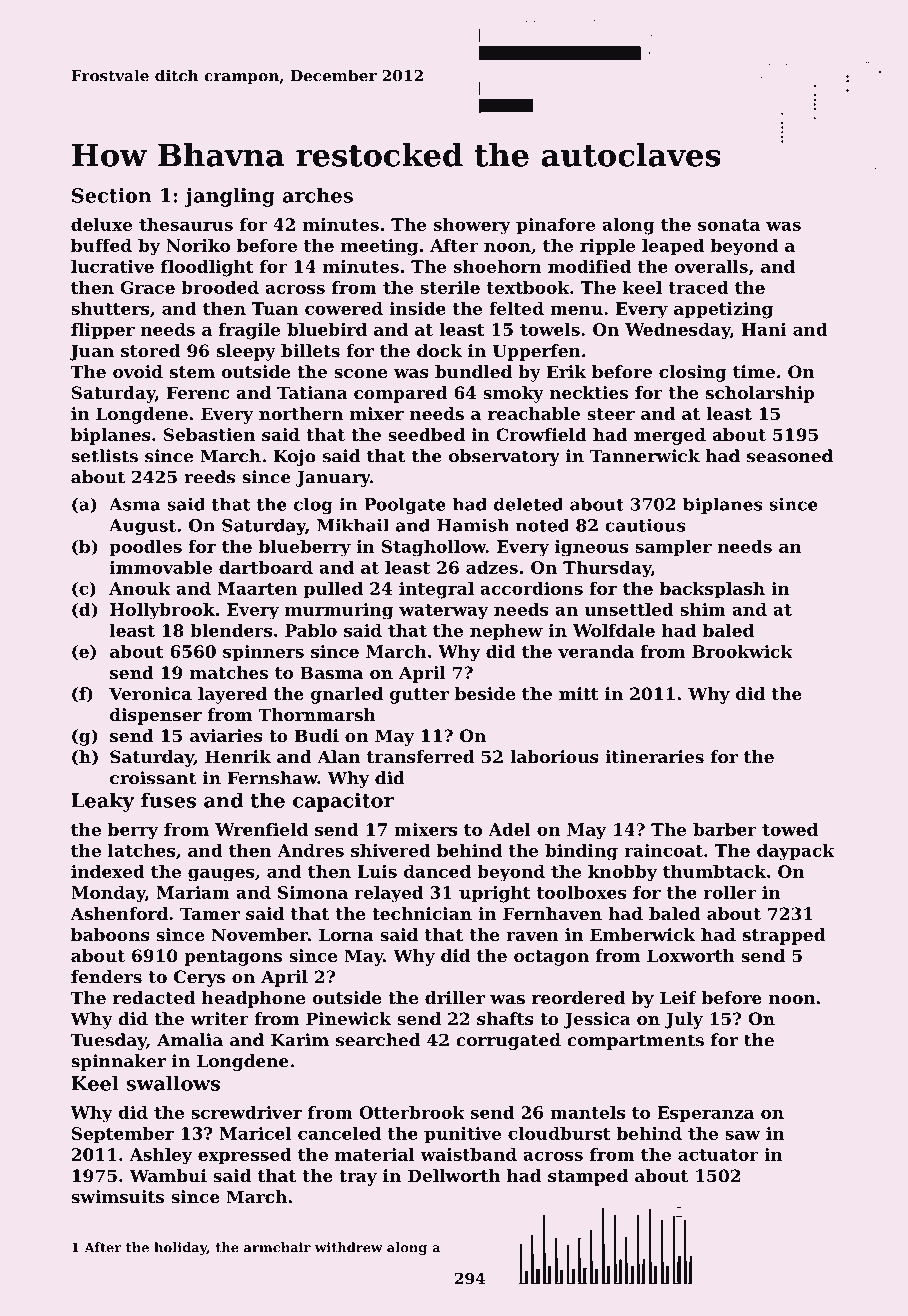 The height and width of the screenshot is (1316, 908). I want to click on backsplash, so click(712, 590).
